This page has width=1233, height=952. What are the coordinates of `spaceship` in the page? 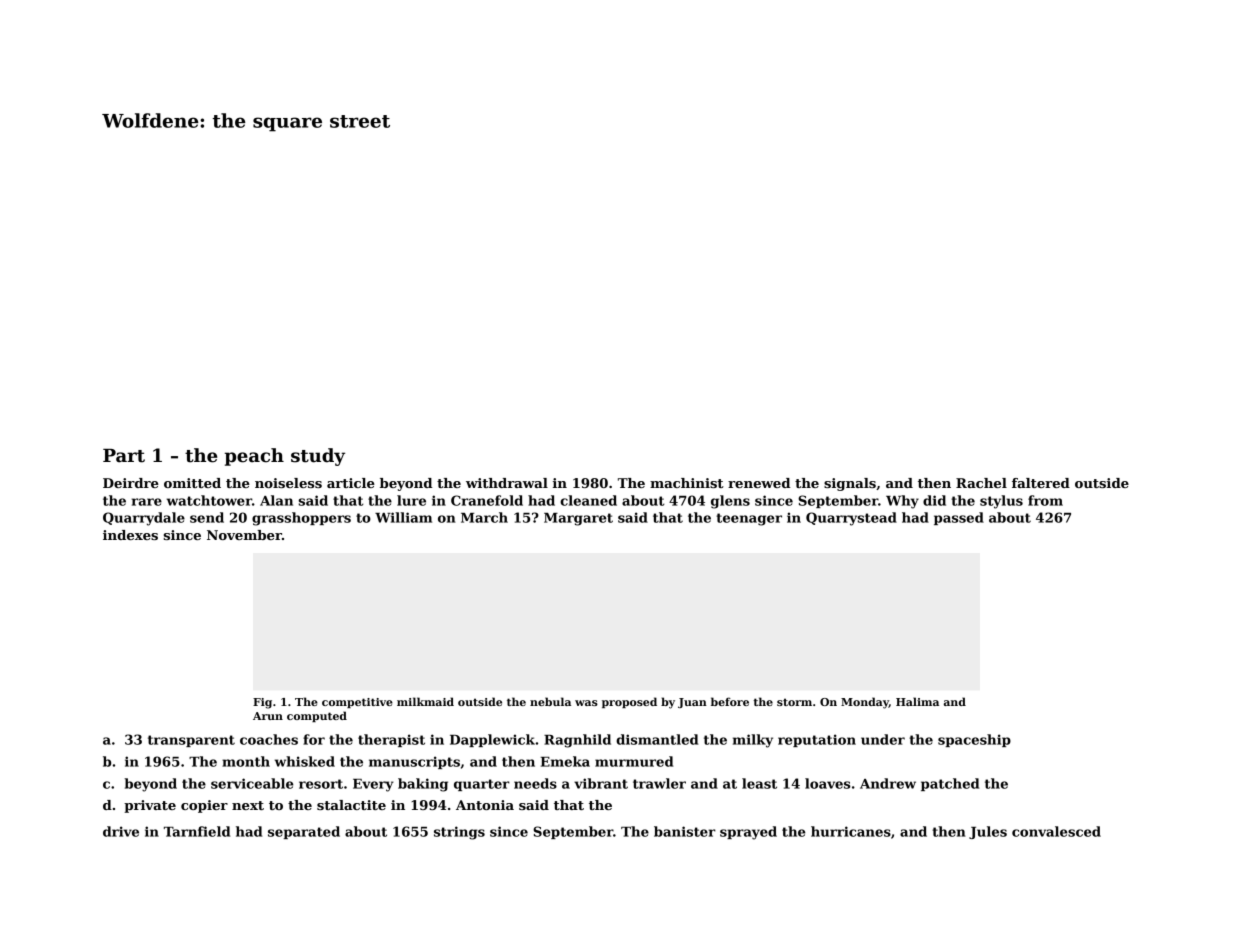 It's located at (974, 740).
